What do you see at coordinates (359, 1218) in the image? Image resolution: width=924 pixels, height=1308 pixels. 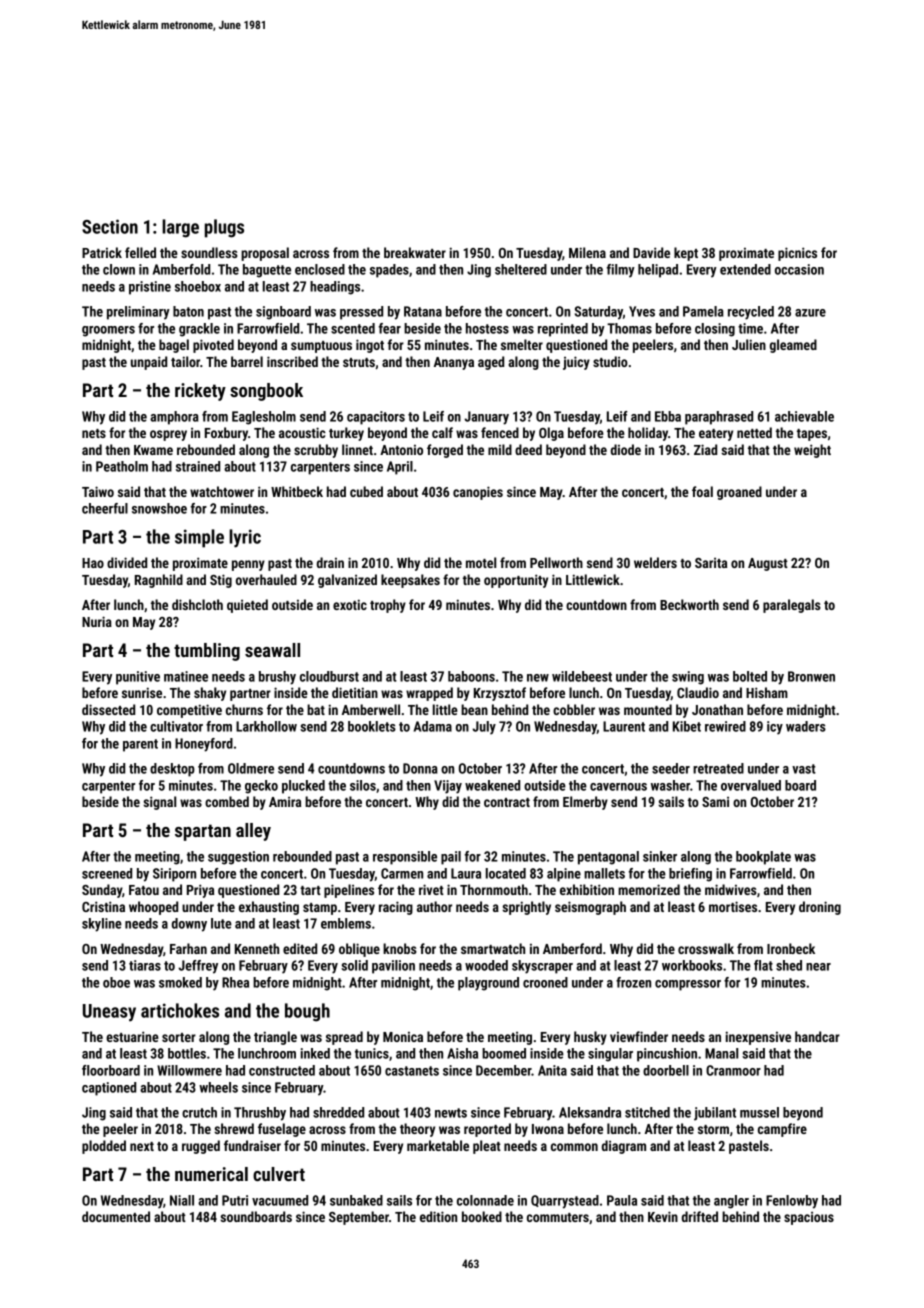 I see `September` at bounding box center [359, 1218].
